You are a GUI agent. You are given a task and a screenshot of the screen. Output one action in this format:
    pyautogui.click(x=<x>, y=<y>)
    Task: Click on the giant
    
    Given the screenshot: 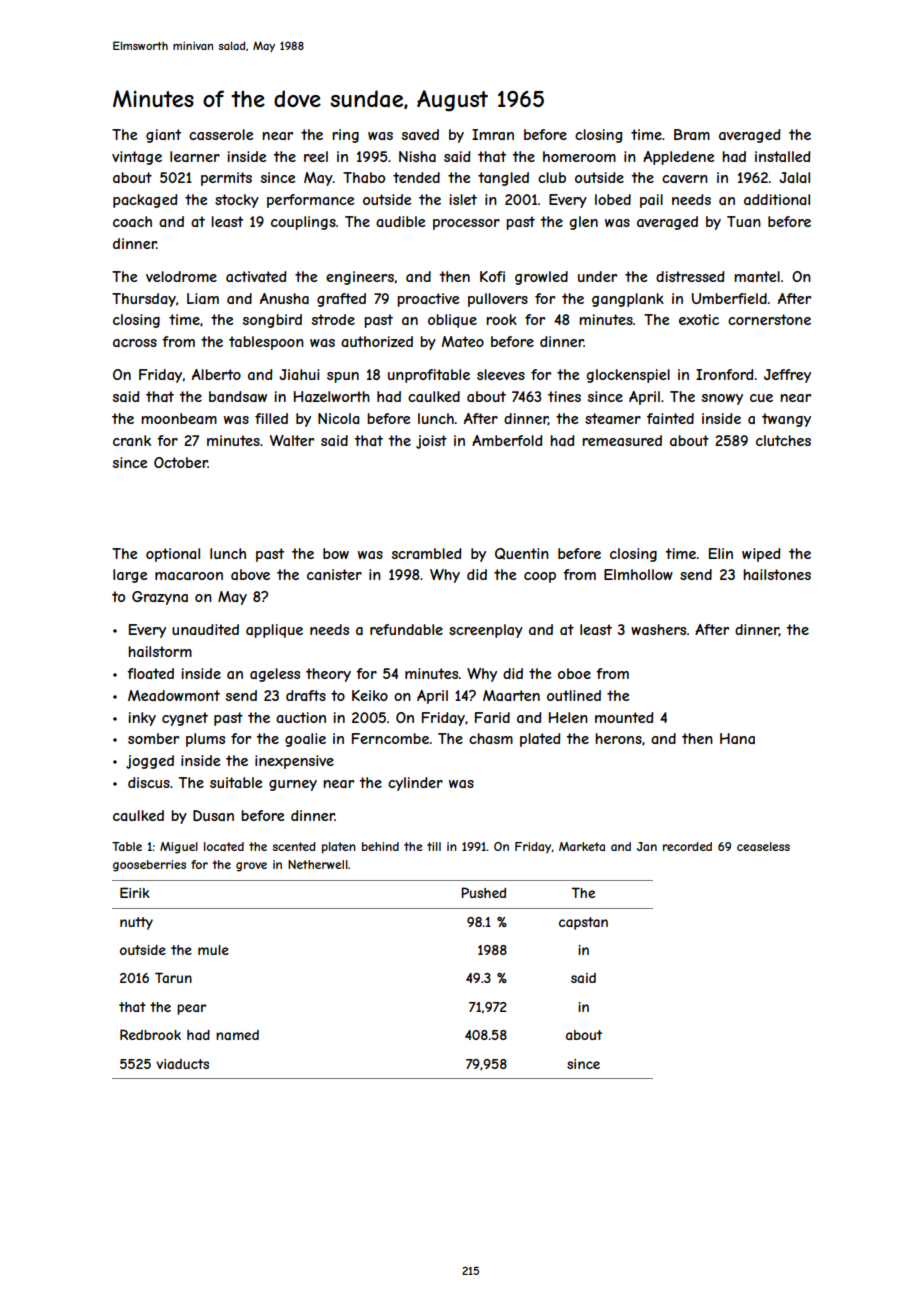 What is the action you would take?
    pyautogui.click(x=163, y=136)
